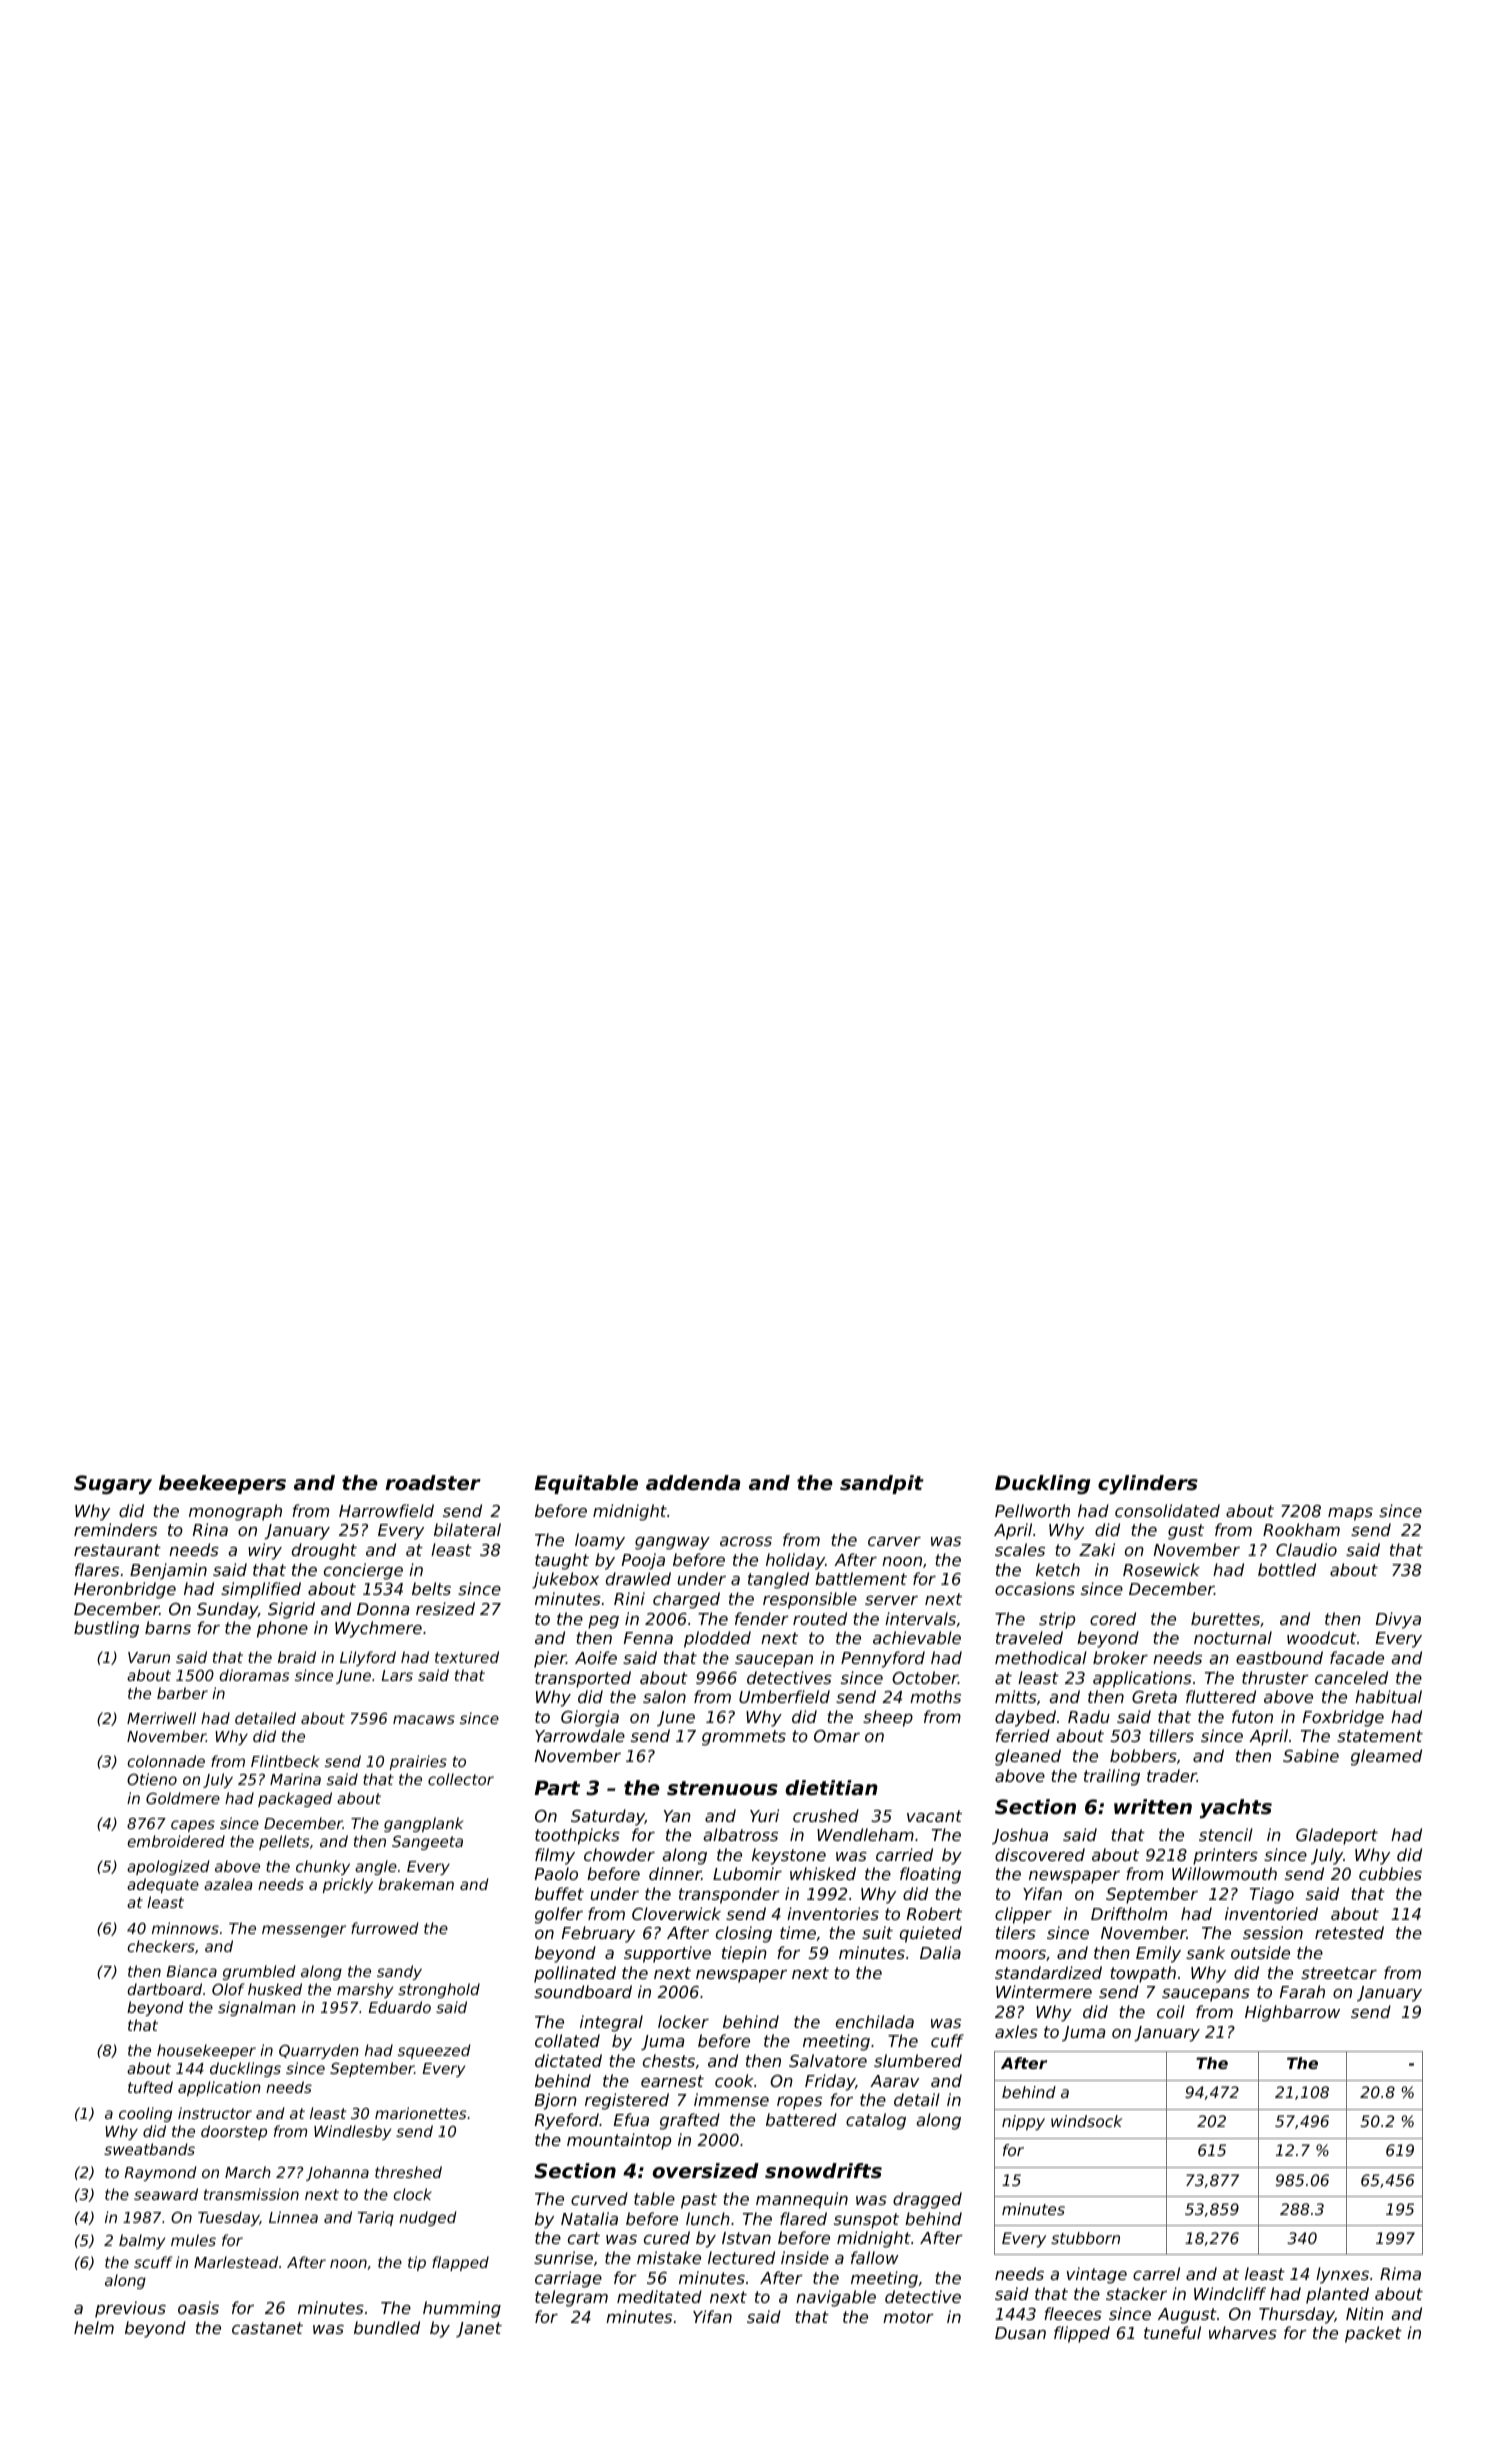  Describe the element at coordinates (882, 1484) in the screenshot. I see `sandpit` at that location.
